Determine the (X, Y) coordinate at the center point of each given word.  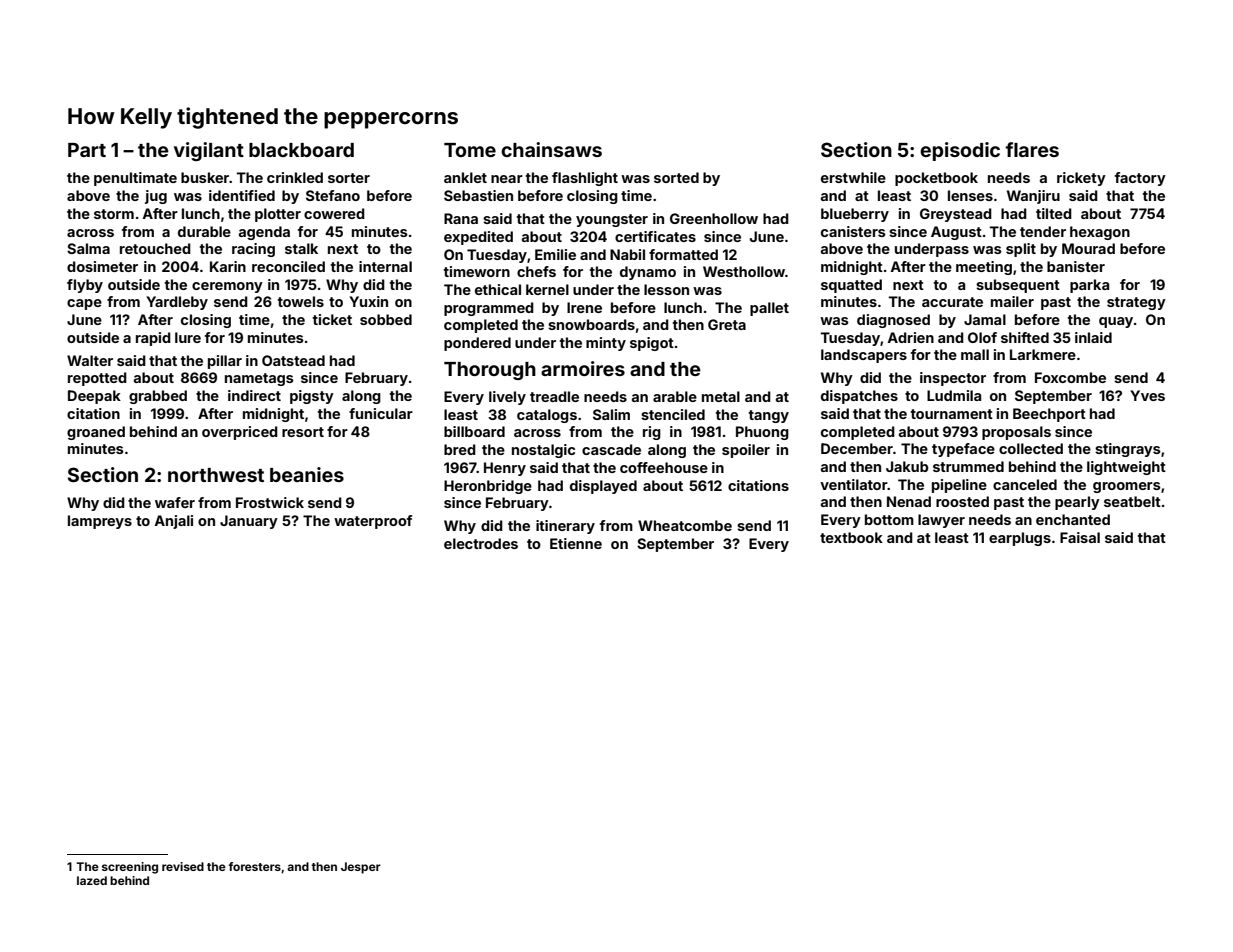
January (249, 522)
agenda (264, 233)
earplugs (1020, 539)
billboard (474, 431)
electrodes (481, 543)
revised (183, 866)
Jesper (361, 868)
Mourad (1088, 248)
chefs (536, 271)
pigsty (312, 397)
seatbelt (1132, 501)
